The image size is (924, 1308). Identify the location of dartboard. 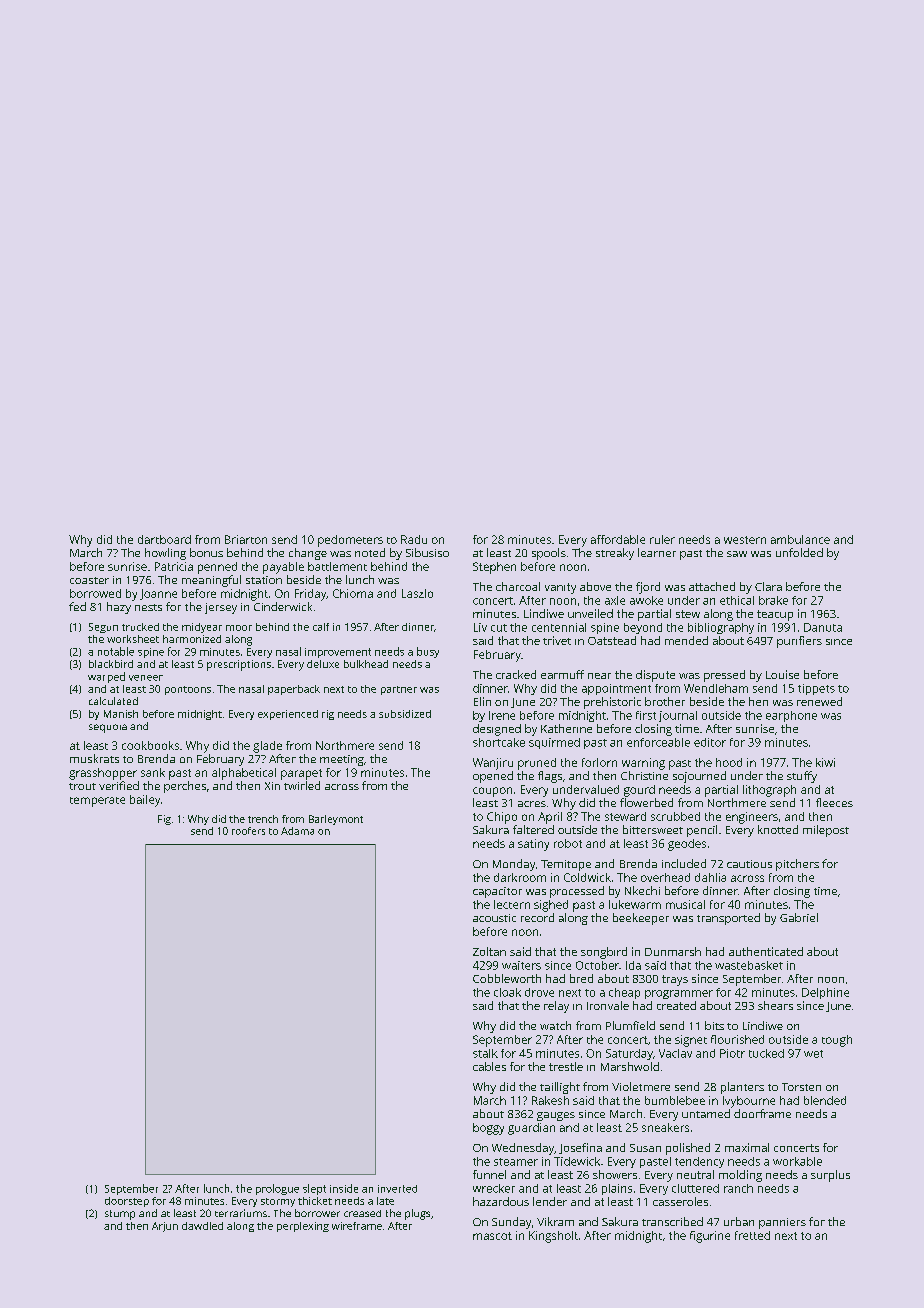
(164, 539).
